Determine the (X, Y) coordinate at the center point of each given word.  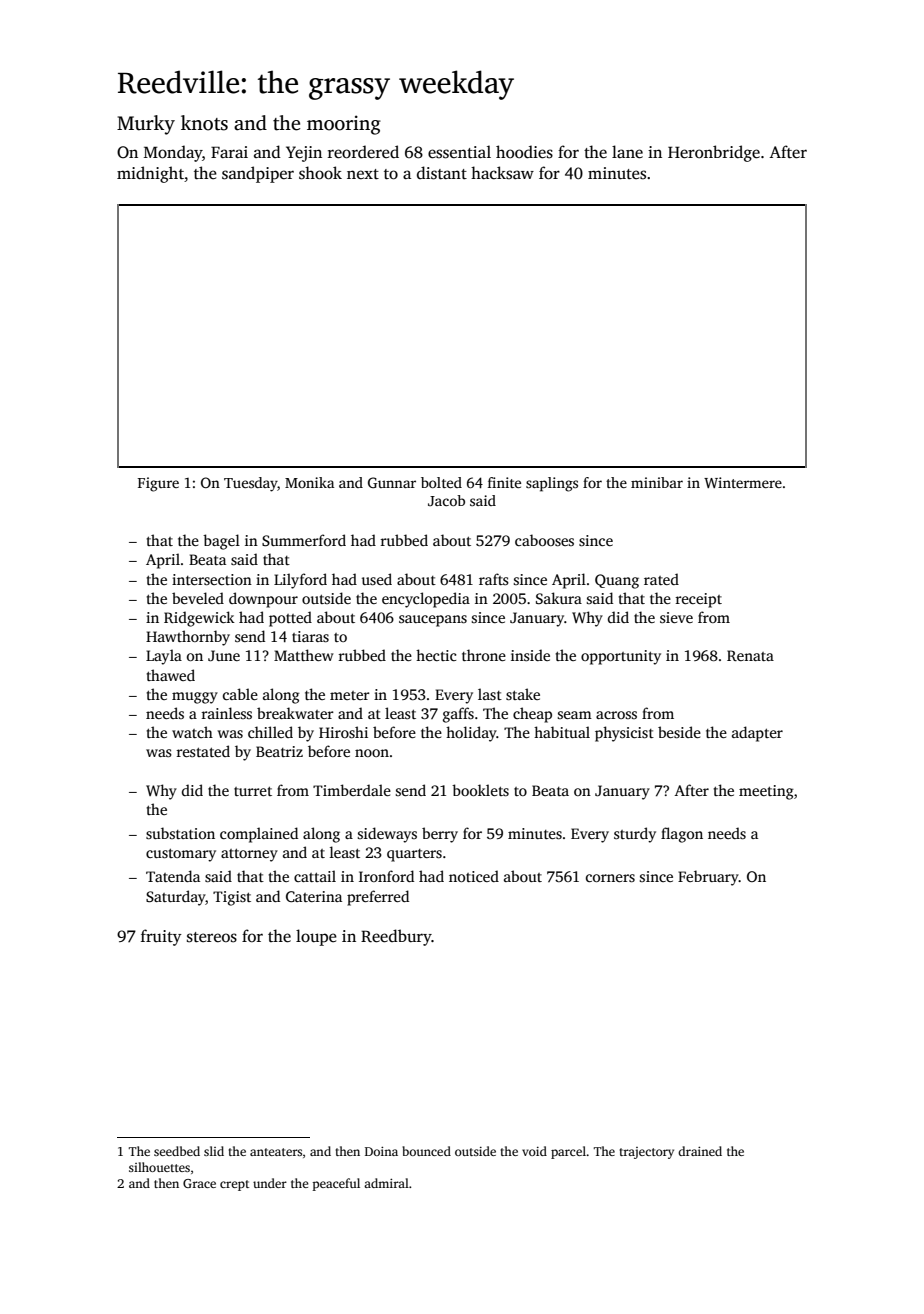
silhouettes (159, 1167)
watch (192, 732)
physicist (624, 734)
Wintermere (743, 482)
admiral (386, 1183)
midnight (150, 174)
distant (442, 173)
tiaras (310, 636)
